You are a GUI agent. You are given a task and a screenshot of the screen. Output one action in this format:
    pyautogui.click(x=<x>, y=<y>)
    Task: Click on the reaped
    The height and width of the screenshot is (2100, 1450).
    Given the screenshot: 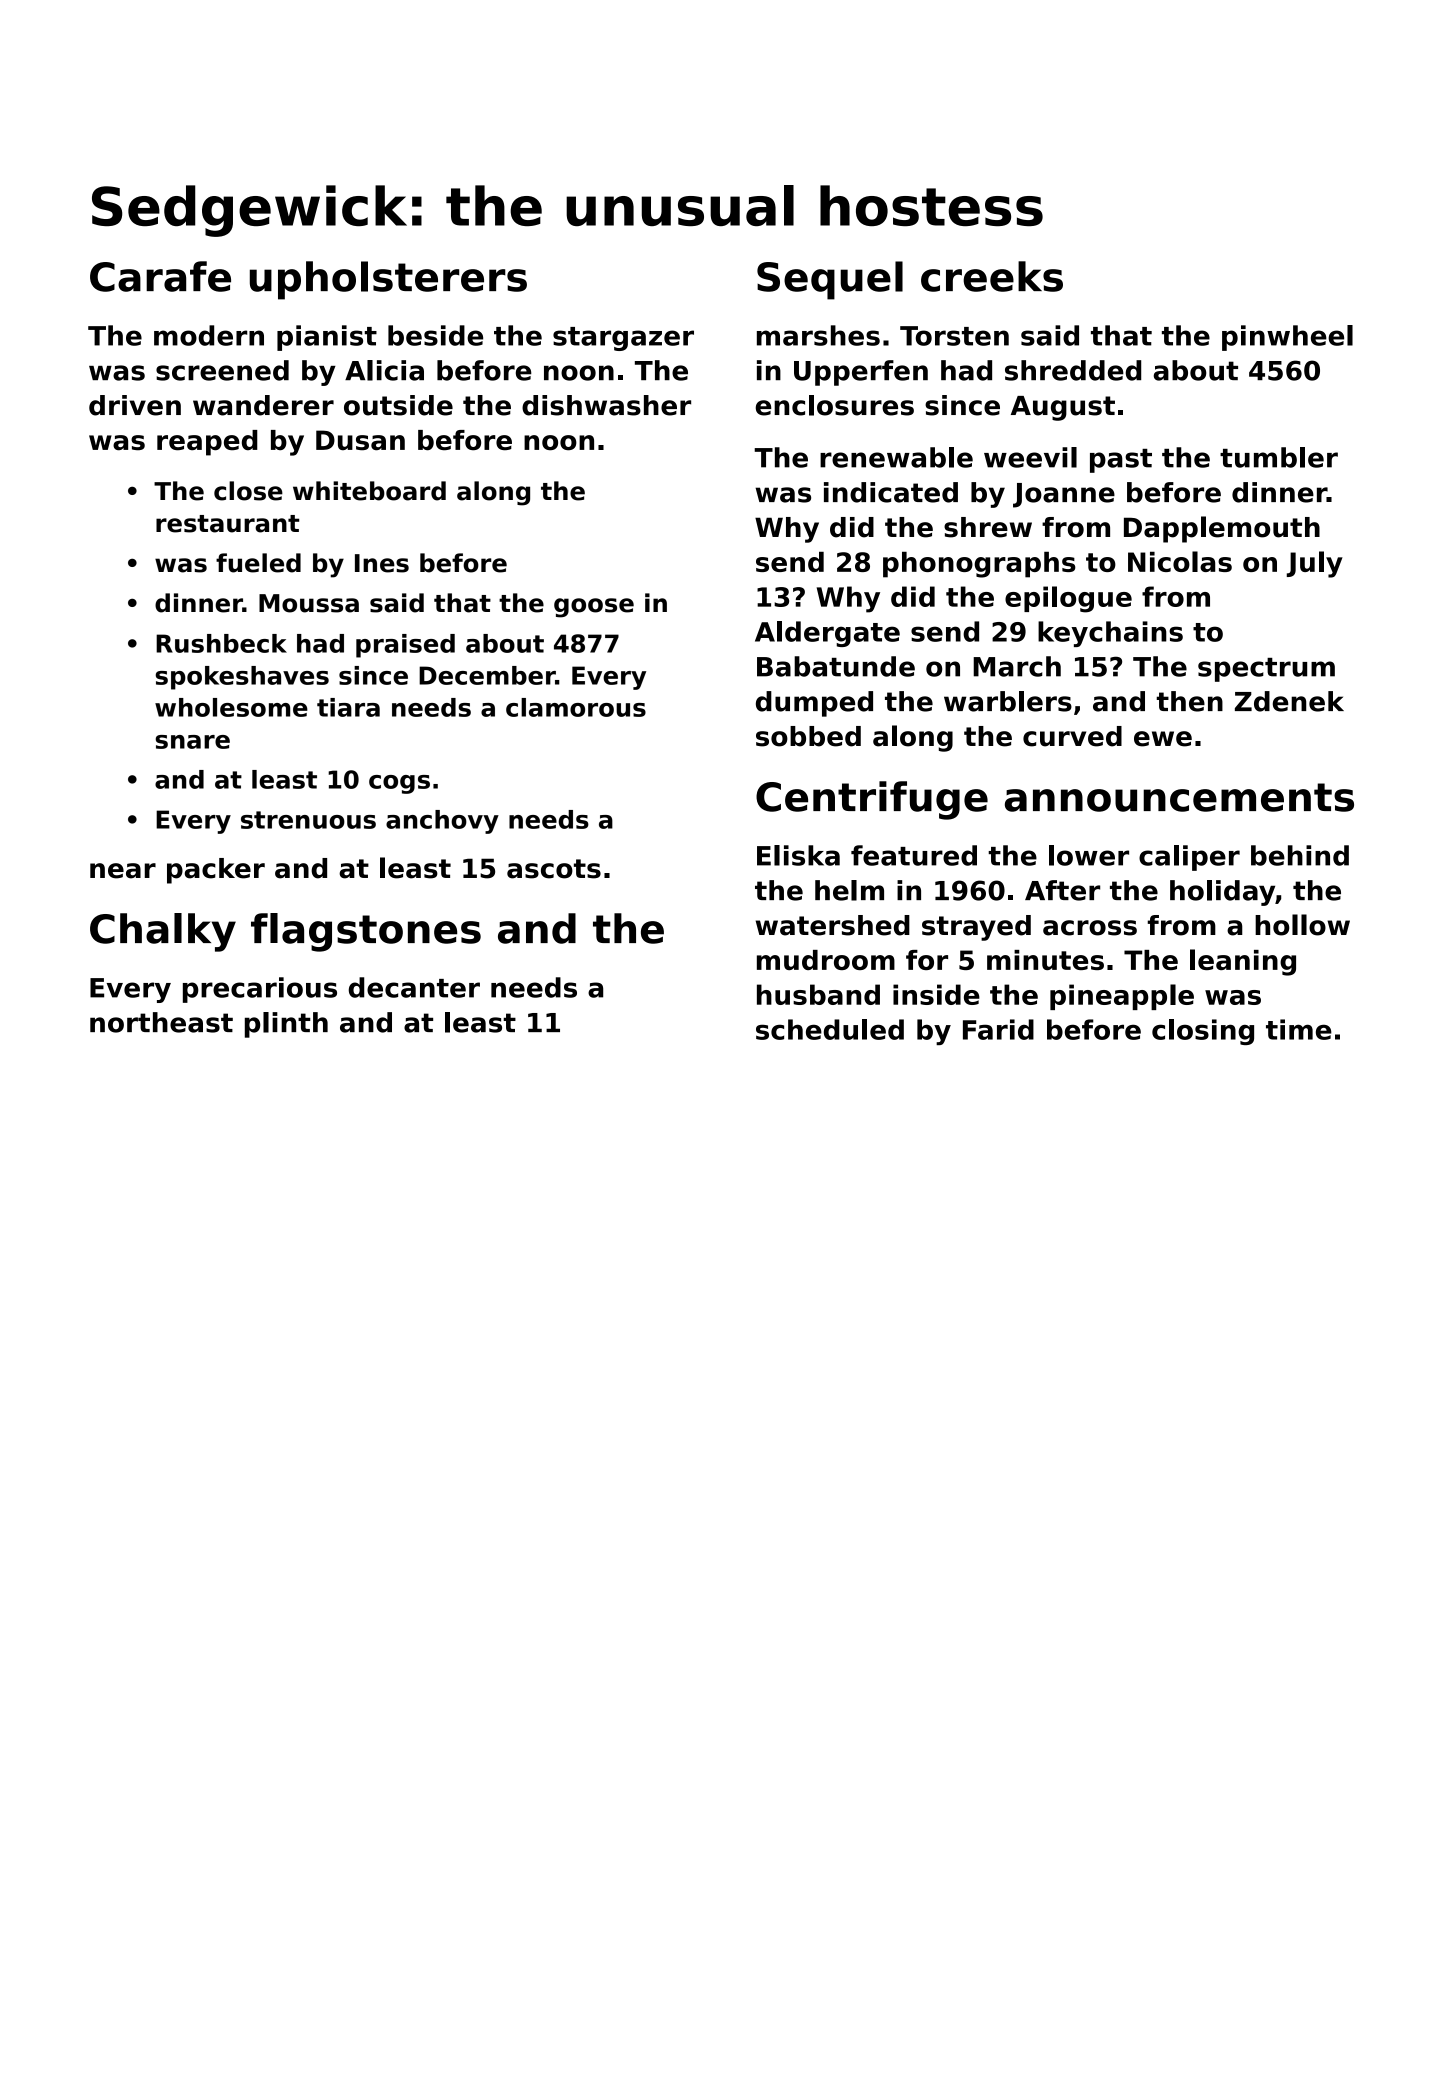 What is the action you would take?
    pyautogui.click(x=207, y=443)
